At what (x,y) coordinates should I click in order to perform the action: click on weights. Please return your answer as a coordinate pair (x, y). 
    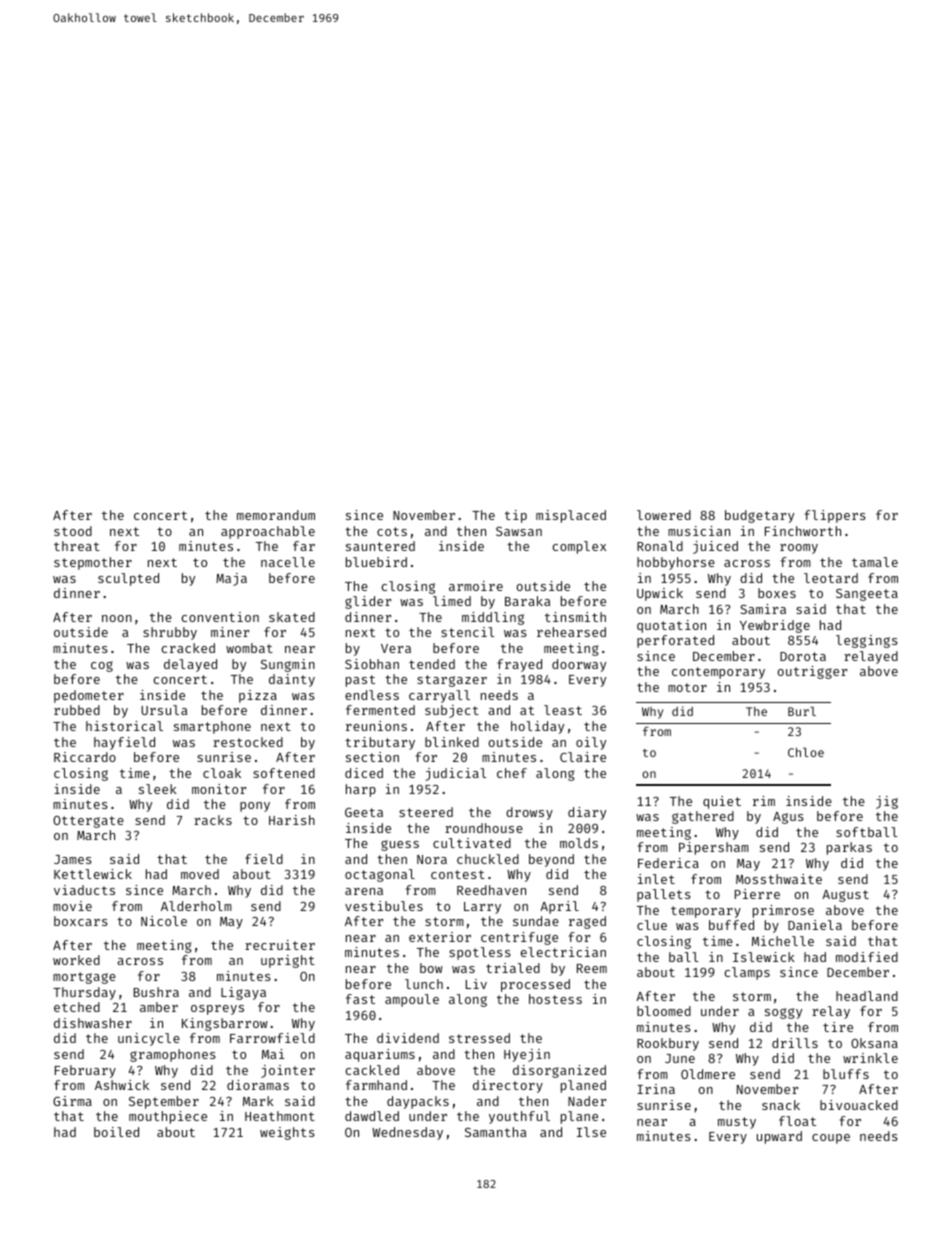
    Looking at the image, I should click on (287, 1133).
